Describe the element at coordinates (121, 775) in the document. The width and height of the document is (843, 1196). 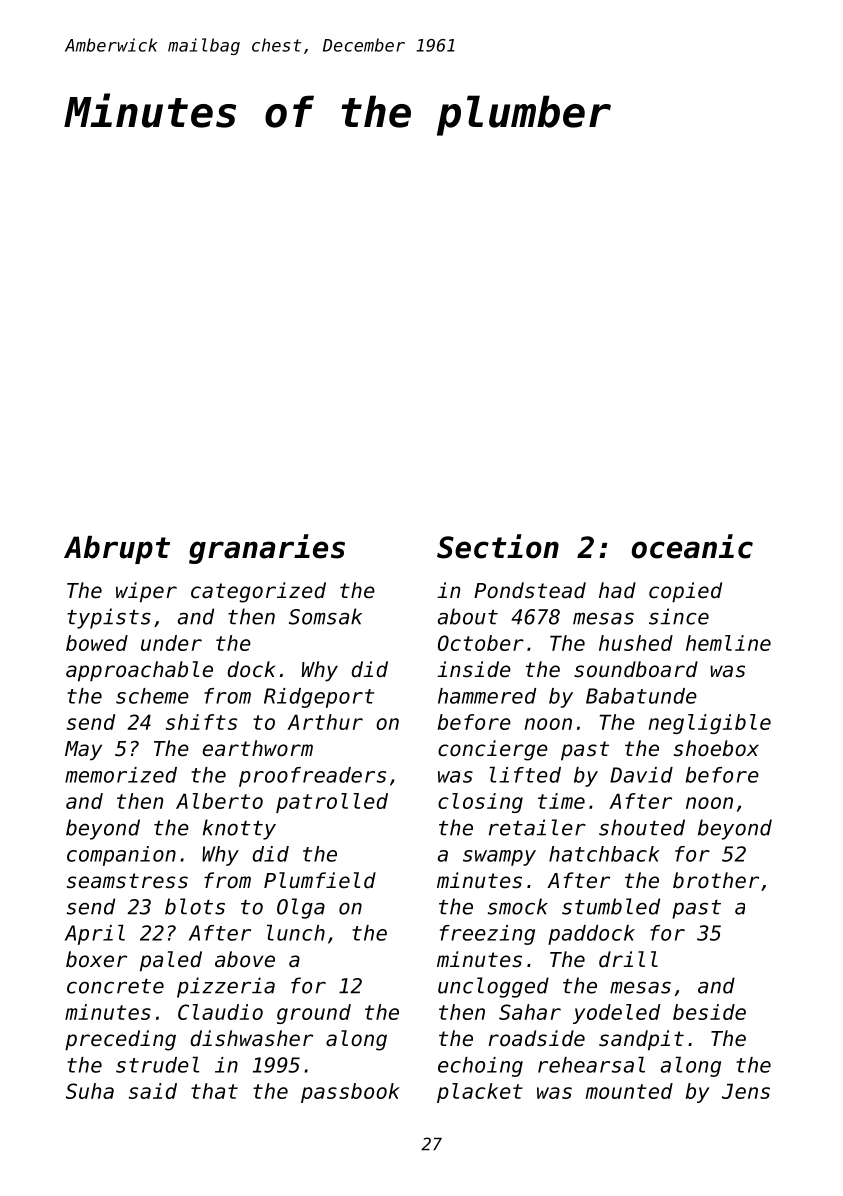
I see `memorized` at that location.
